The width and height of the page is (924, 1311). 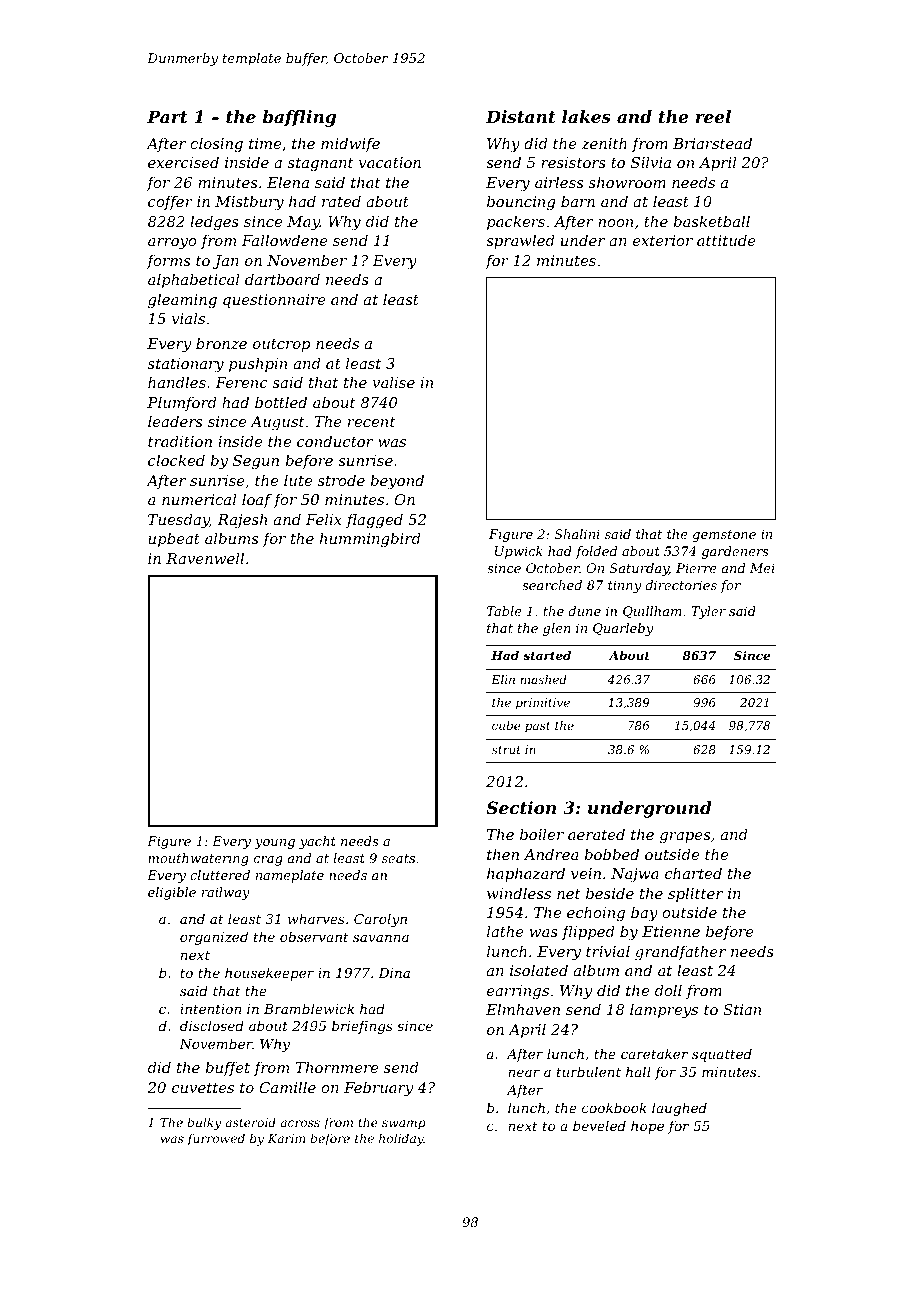 I want to click on baffling, so click(x=299, y=118).
